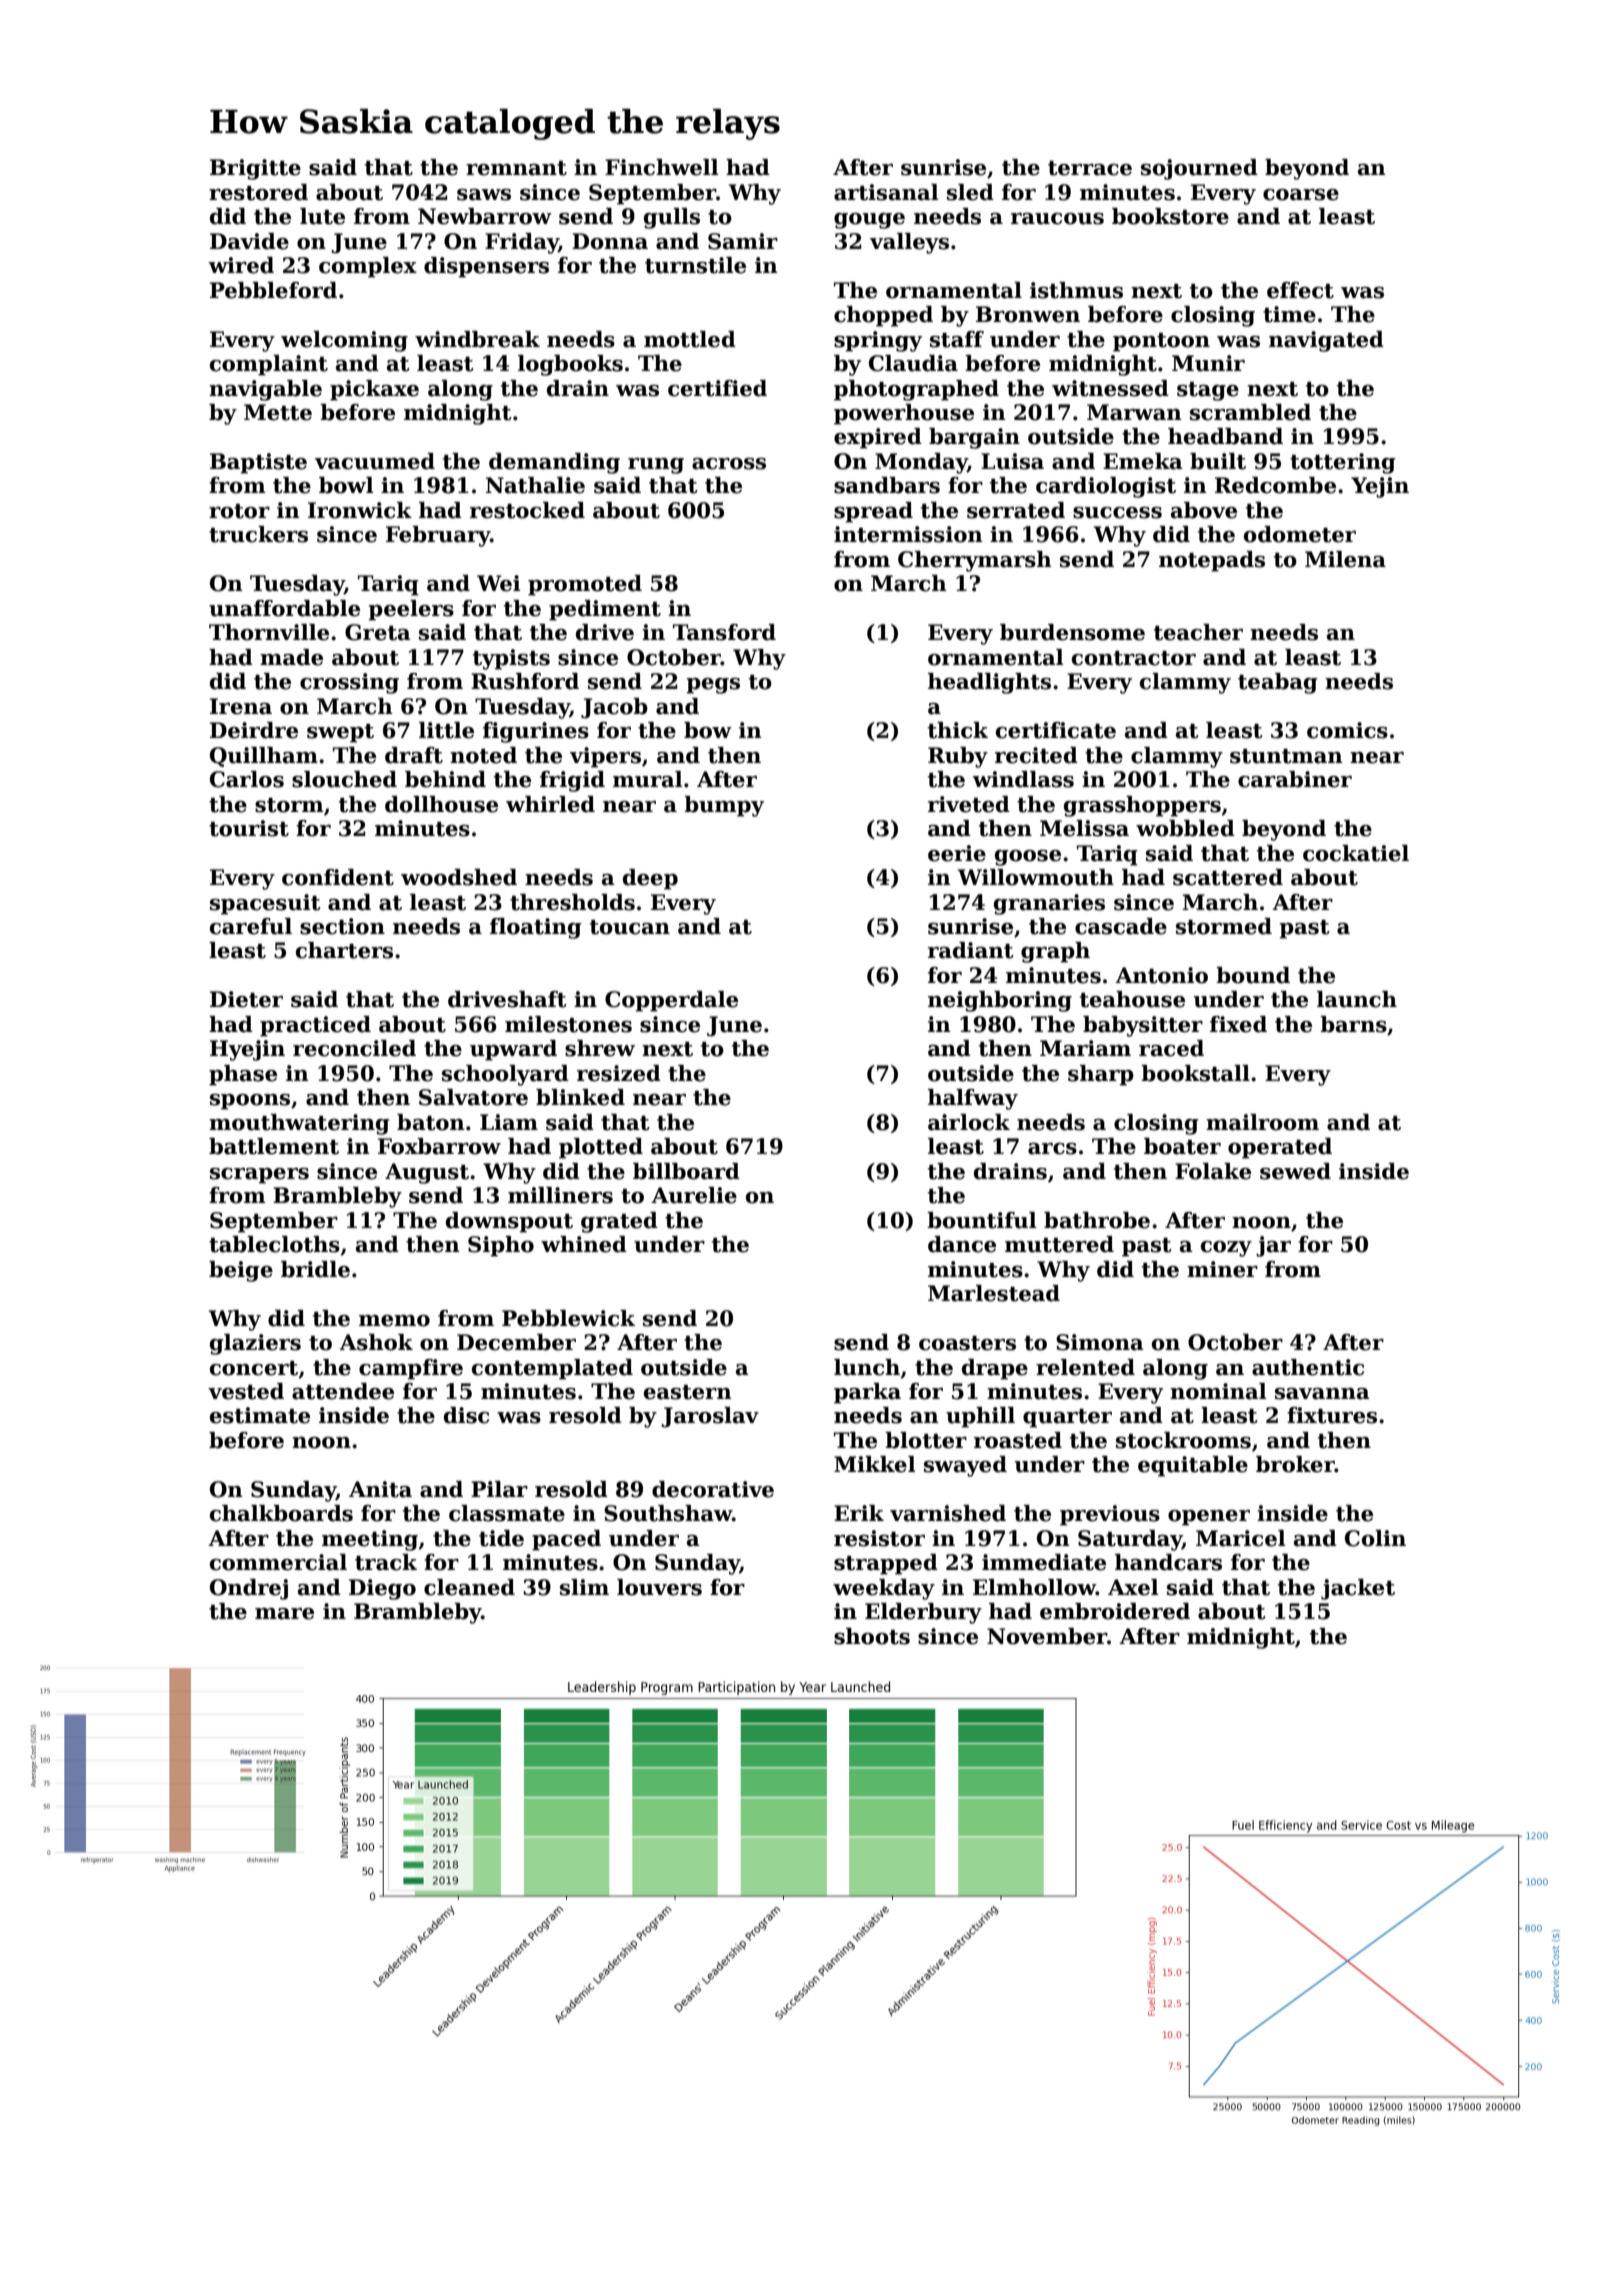 This image has width=1620, height=2292. I want to click on terrace, so click(1090, 168).
